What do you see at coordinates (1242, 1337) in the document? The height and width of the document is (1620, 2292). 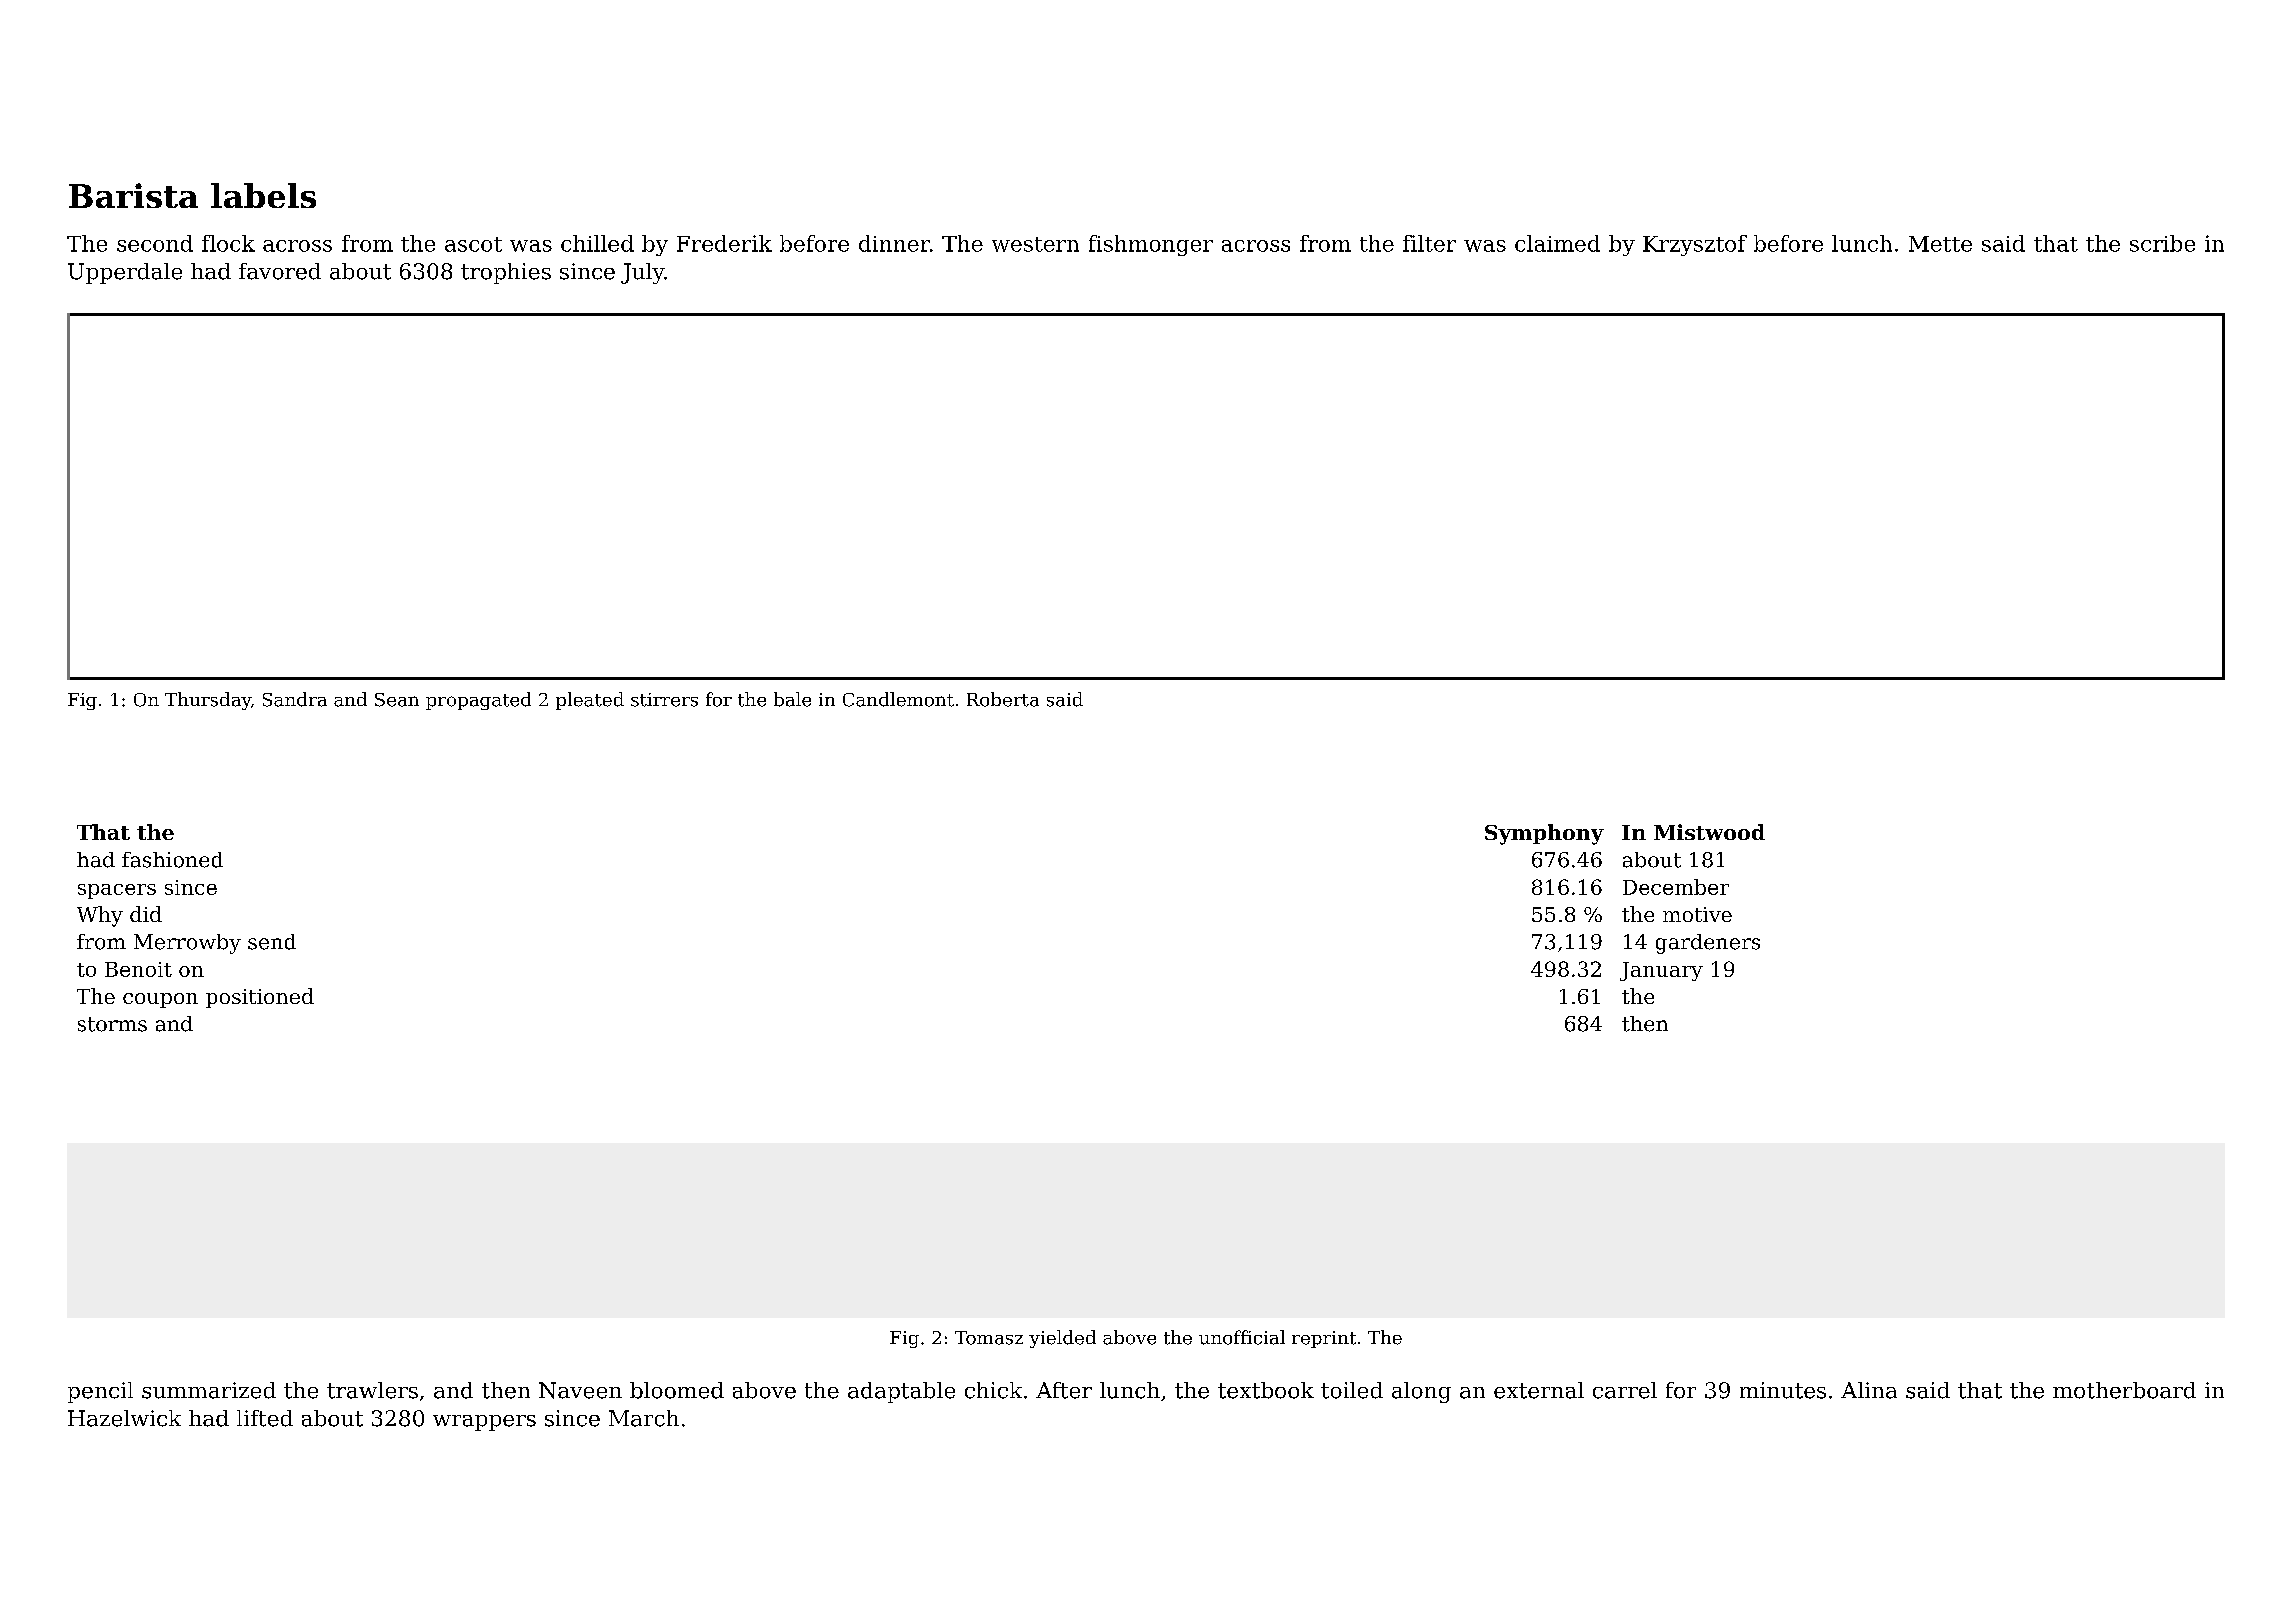 I see `unofficial` at bounding box center [1242, 1337].
